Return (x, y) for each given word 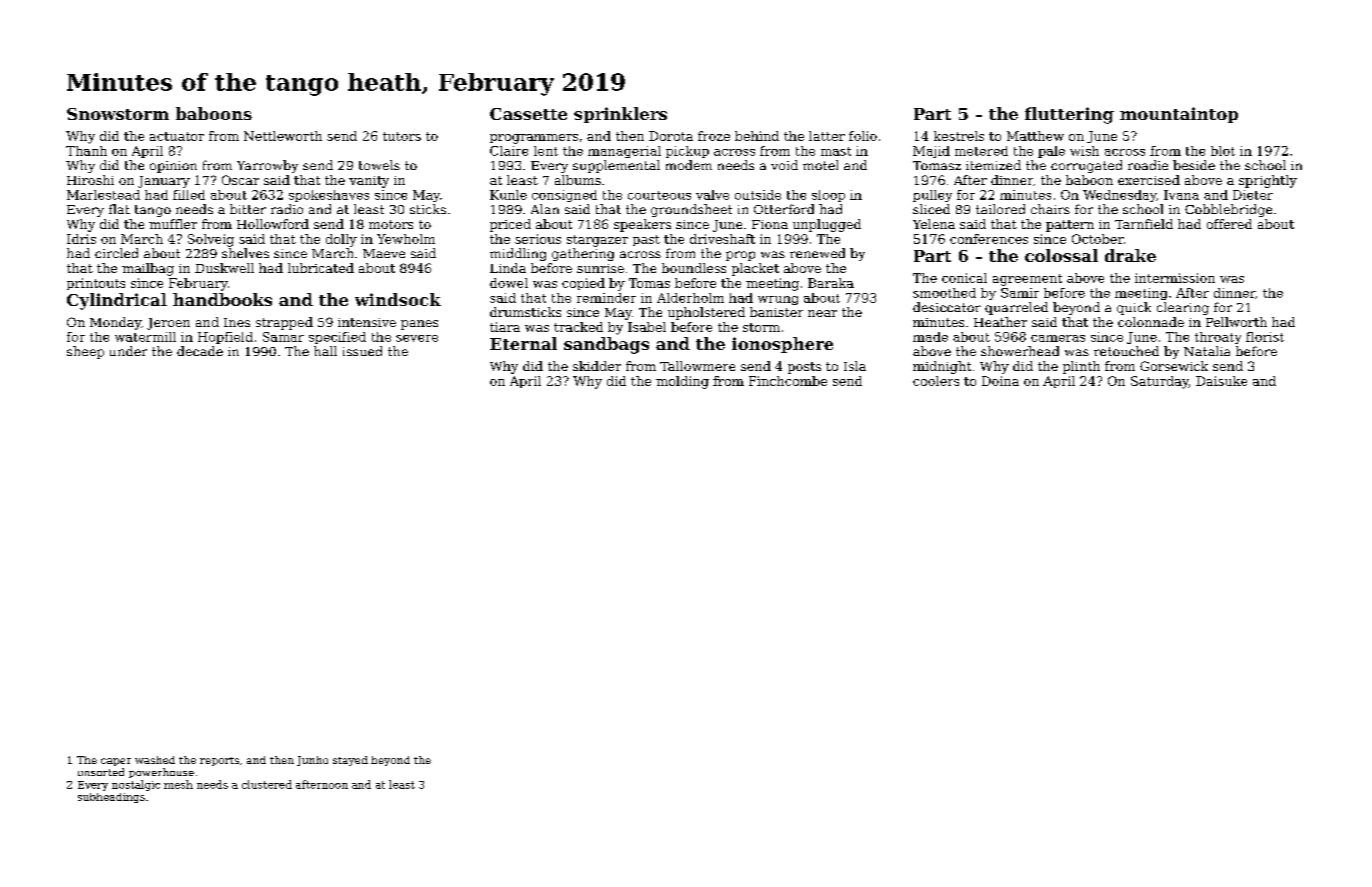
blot (1223, 151)
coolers (936, 381)
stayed (350, 761)
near (822, 313)
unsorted (101, 772)
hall (325, 351)
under (128, 351)
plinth (1081, 367)
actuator (177, 136)
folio (863, 136)
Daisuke (1221, 381)
